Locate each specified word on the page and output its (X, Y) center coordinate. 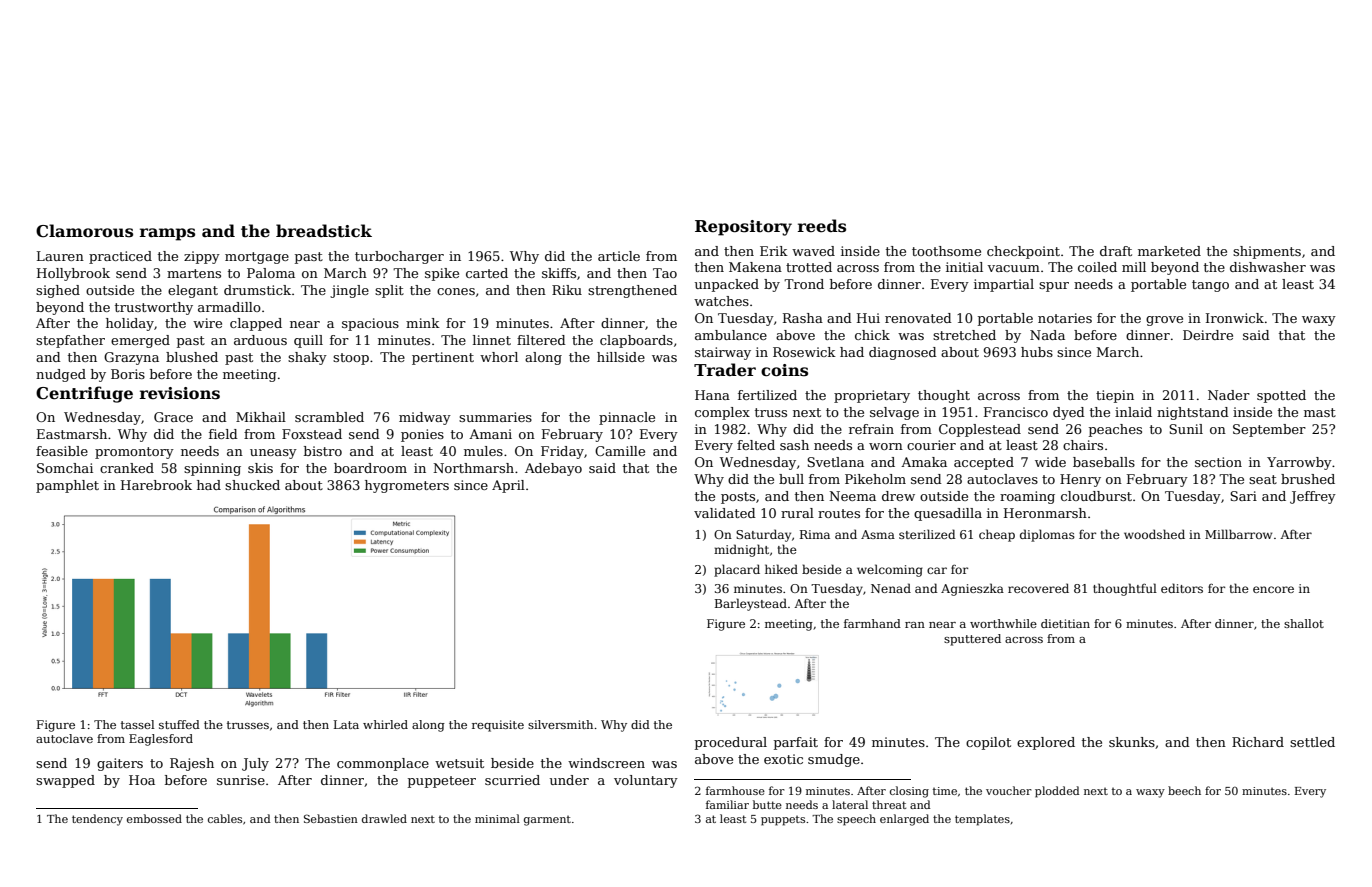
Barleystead (751, 604)
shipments (1267, 252)
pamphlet (67, 486)
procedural (731, 743)
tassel (138, 724)
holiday (130, 324)
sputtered (972, 640)
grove (1164, 321)
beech (1184, 790)
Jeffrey (1313, 497)
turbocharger (399, 257)
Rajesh (192, 764)
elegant (193, 291)
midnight (741, 550)
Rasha (803, 318)
